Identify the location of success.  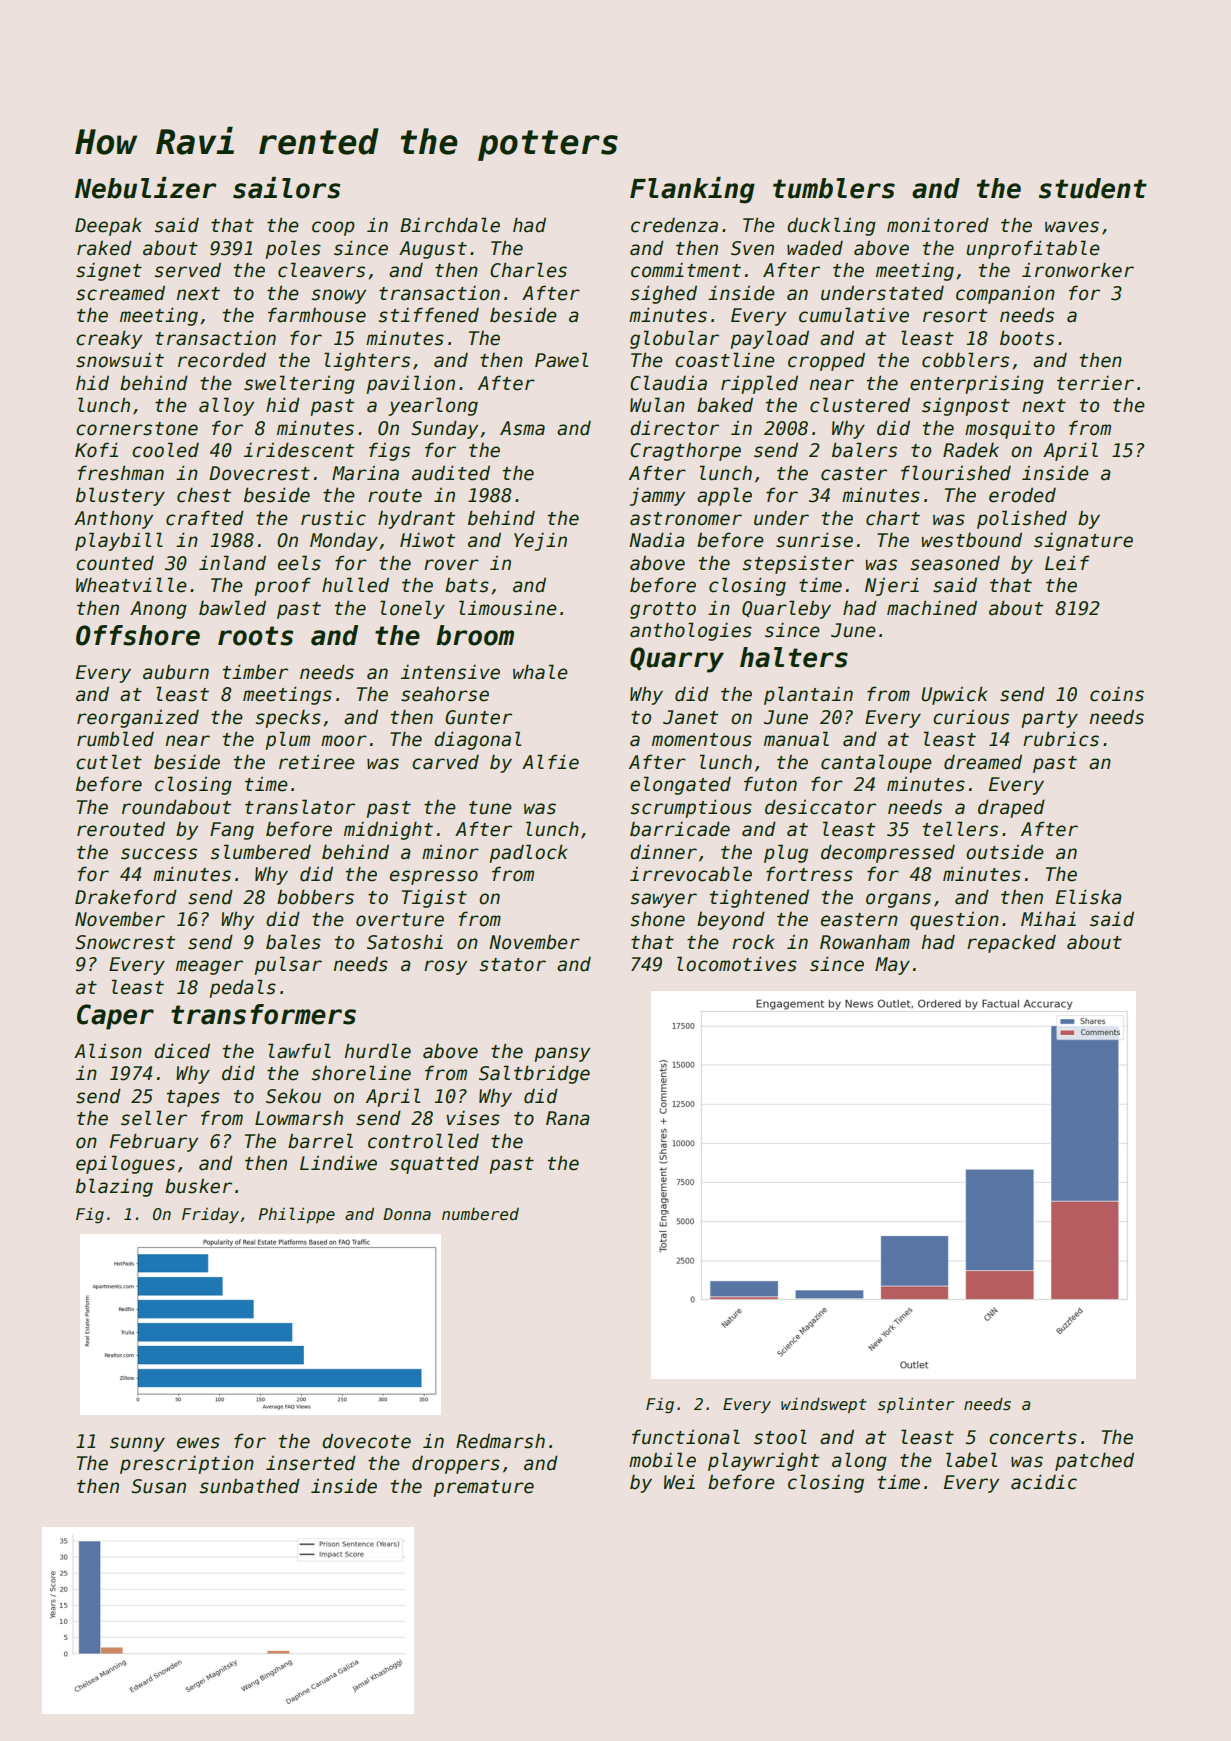
(159, 854).
